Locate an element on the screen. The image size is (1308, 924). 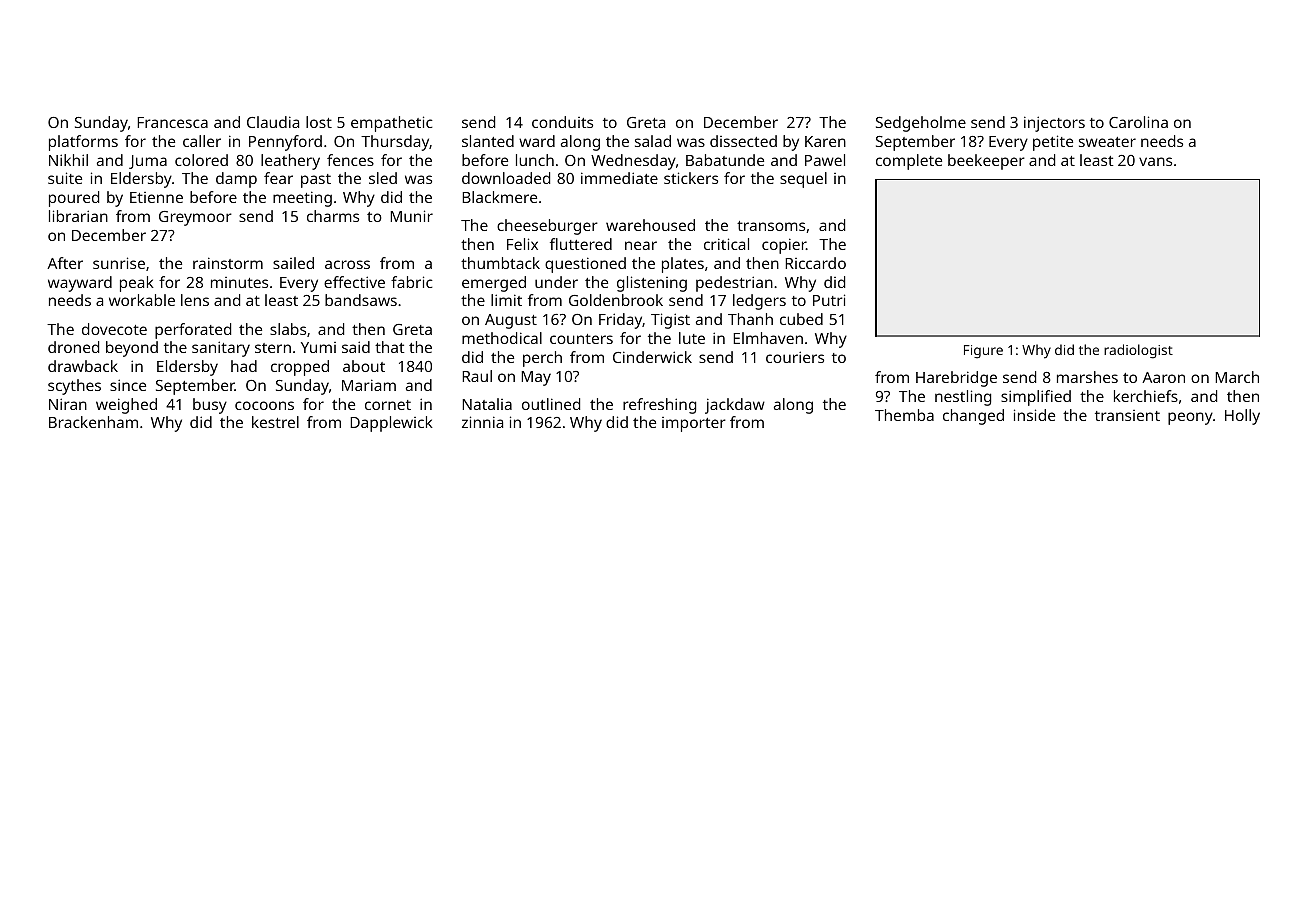
outlined is located at coordinates (551, 404).
